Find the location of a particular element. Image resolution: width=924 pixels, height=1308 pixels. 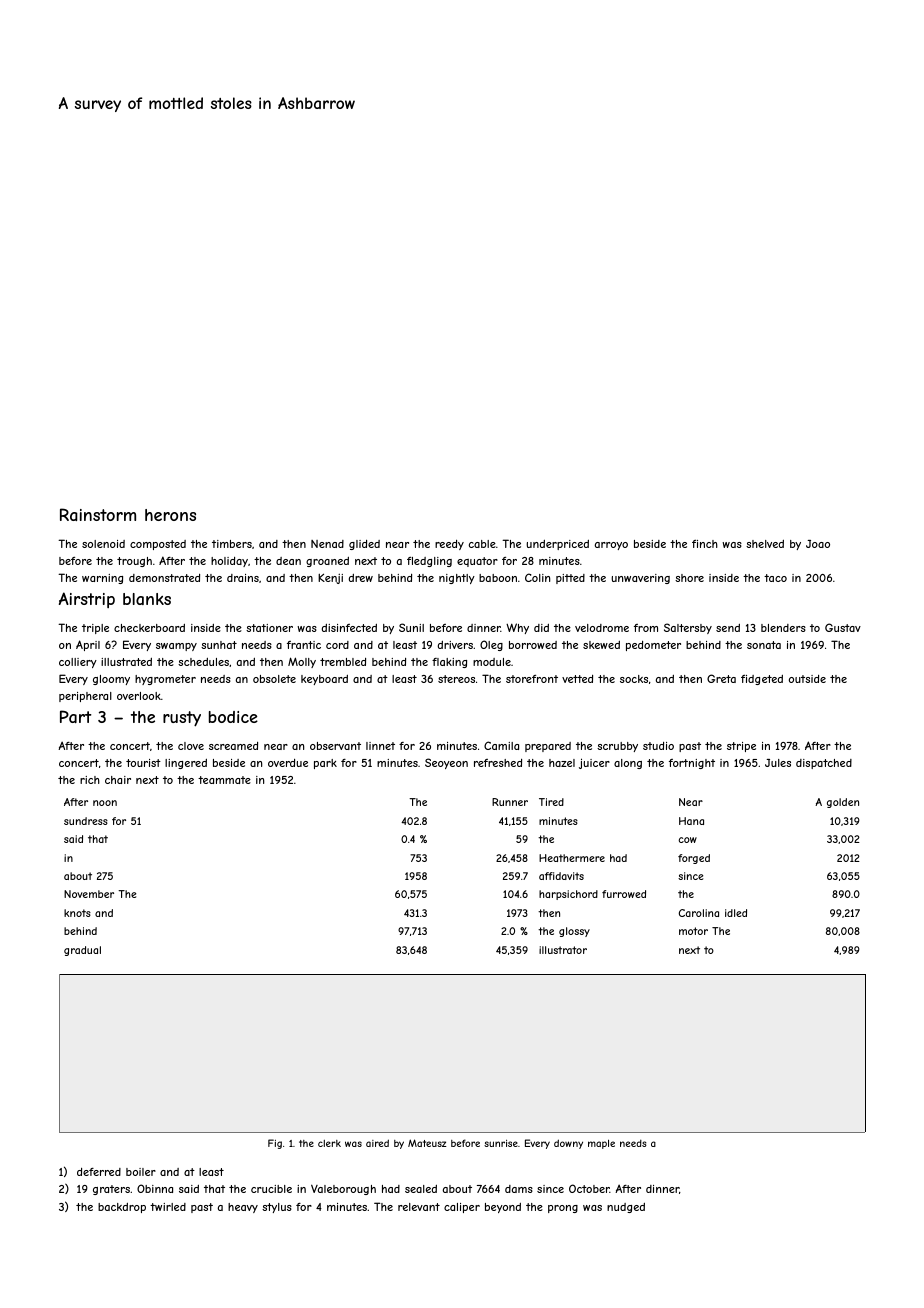

November is located at coordinates (89, 894).
